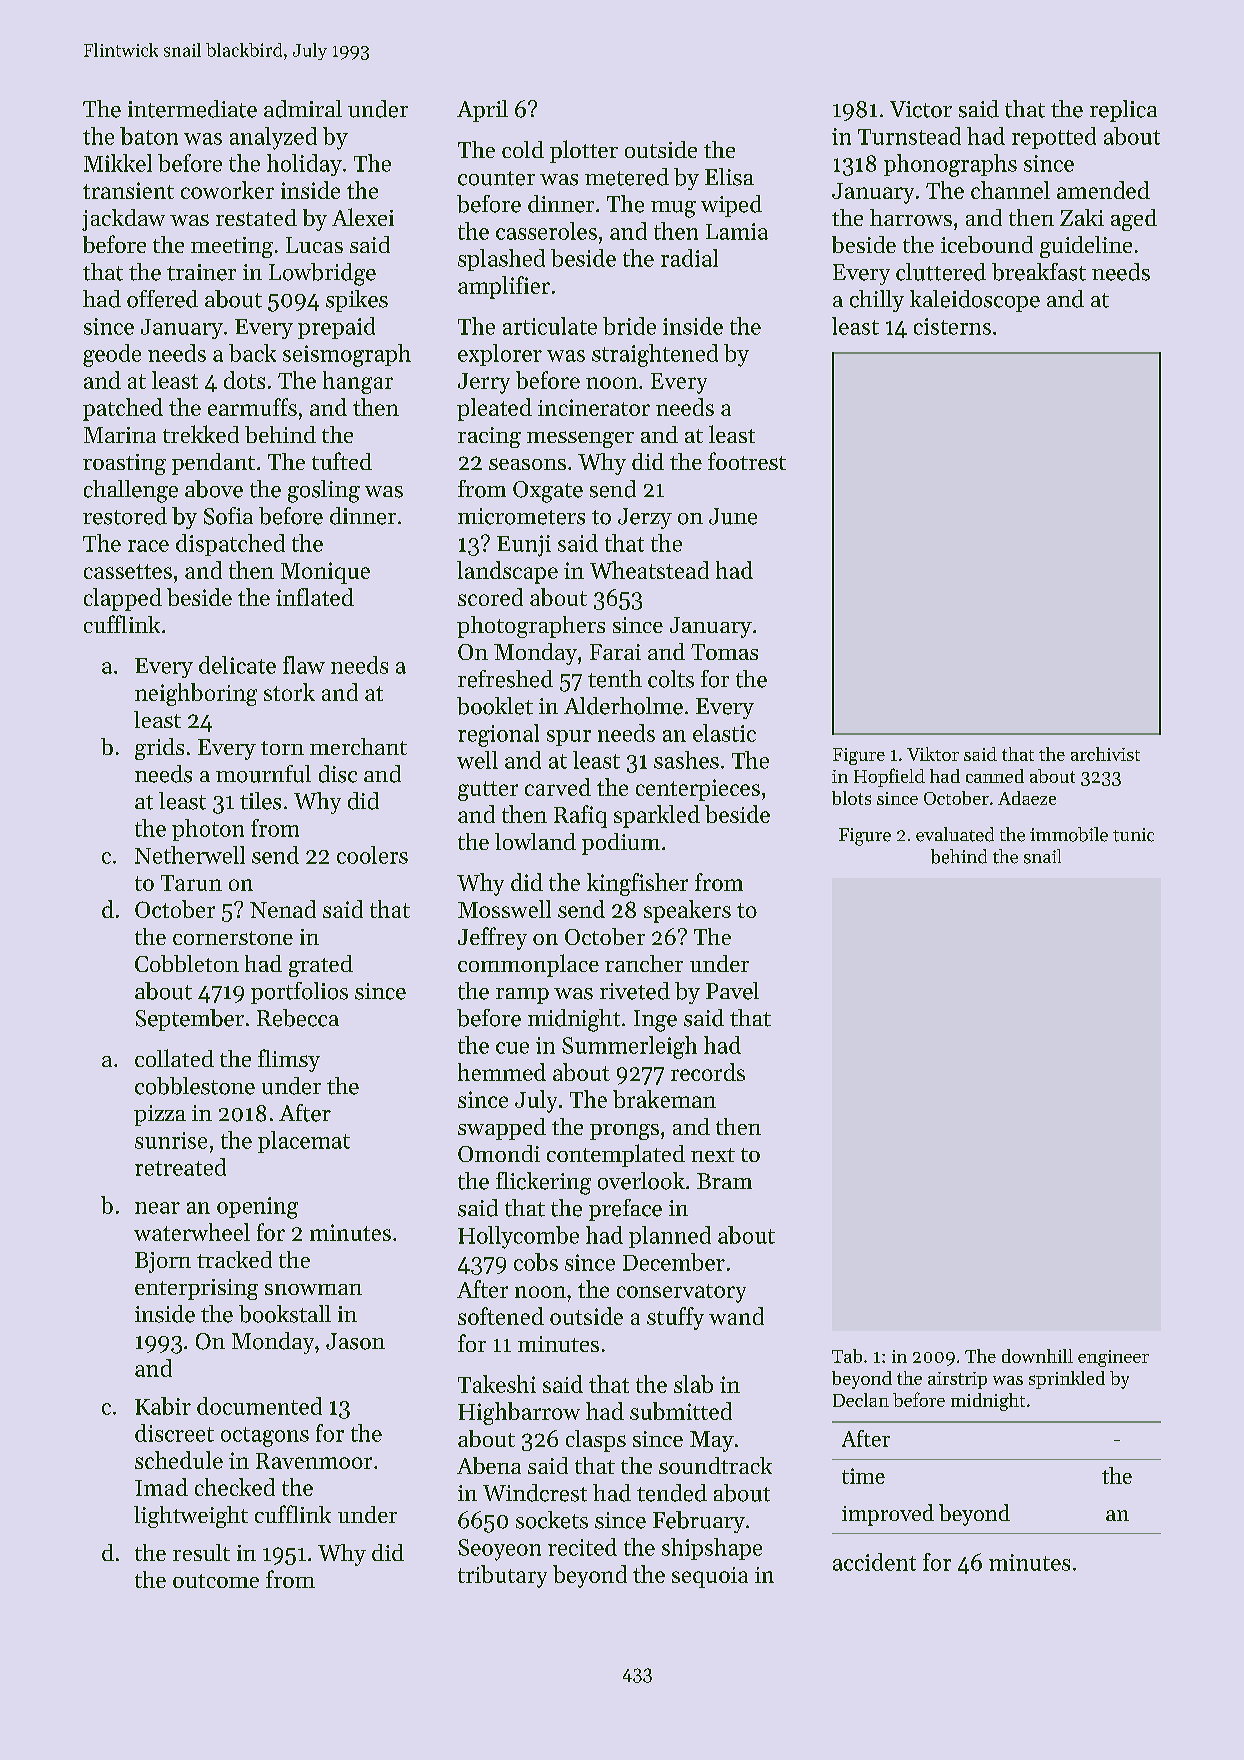 The width and height of the screenshot is (1244, 1760). What do you see at coordinates (289, 1060) in the screenshot?
I see `flimsy` at bounding box center [289, 1060].
